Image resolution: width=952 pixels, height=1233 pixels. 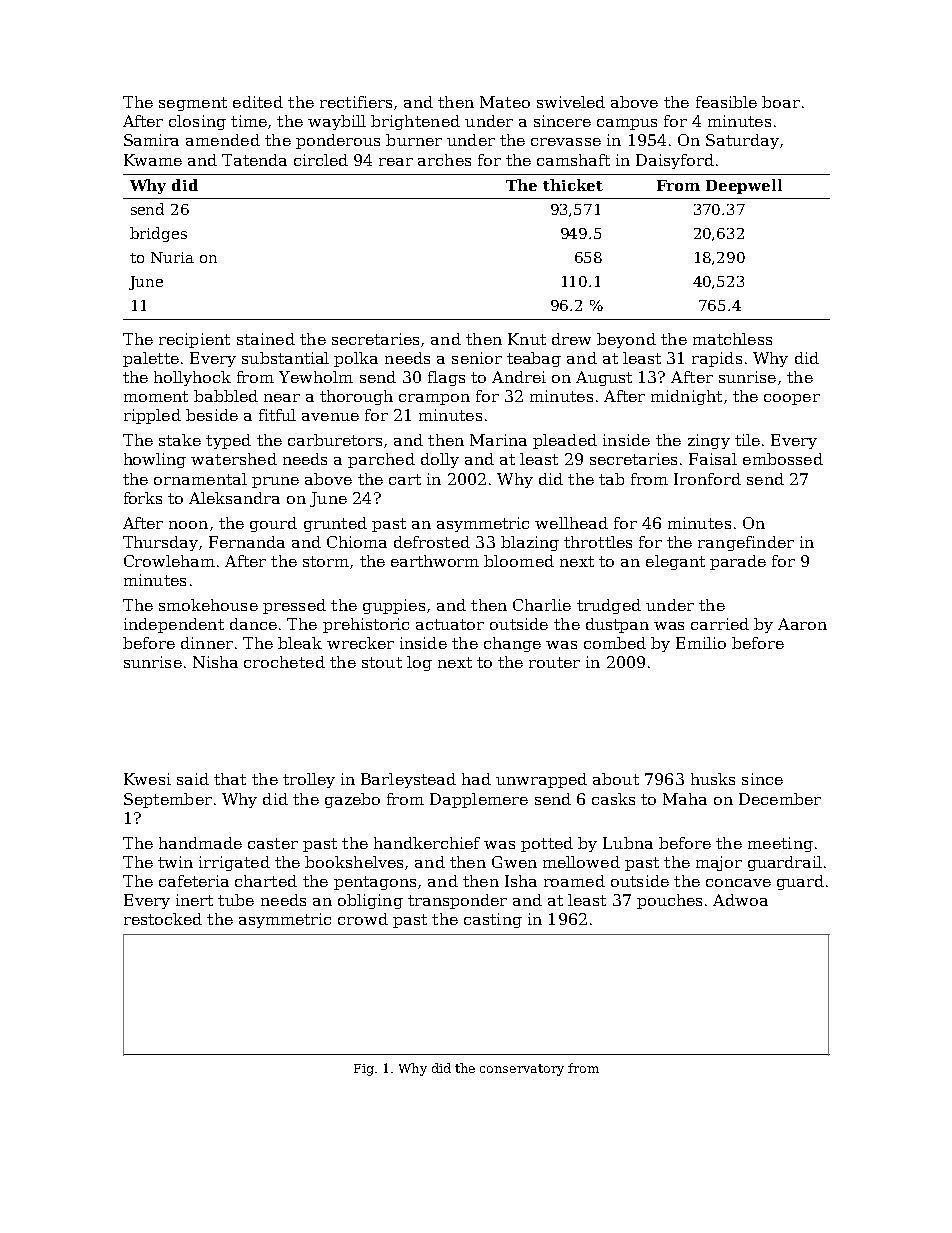 What do you see at coordinates (258, 102) in the screenshot?
I see `edited` at bounding box center [258, 102].
